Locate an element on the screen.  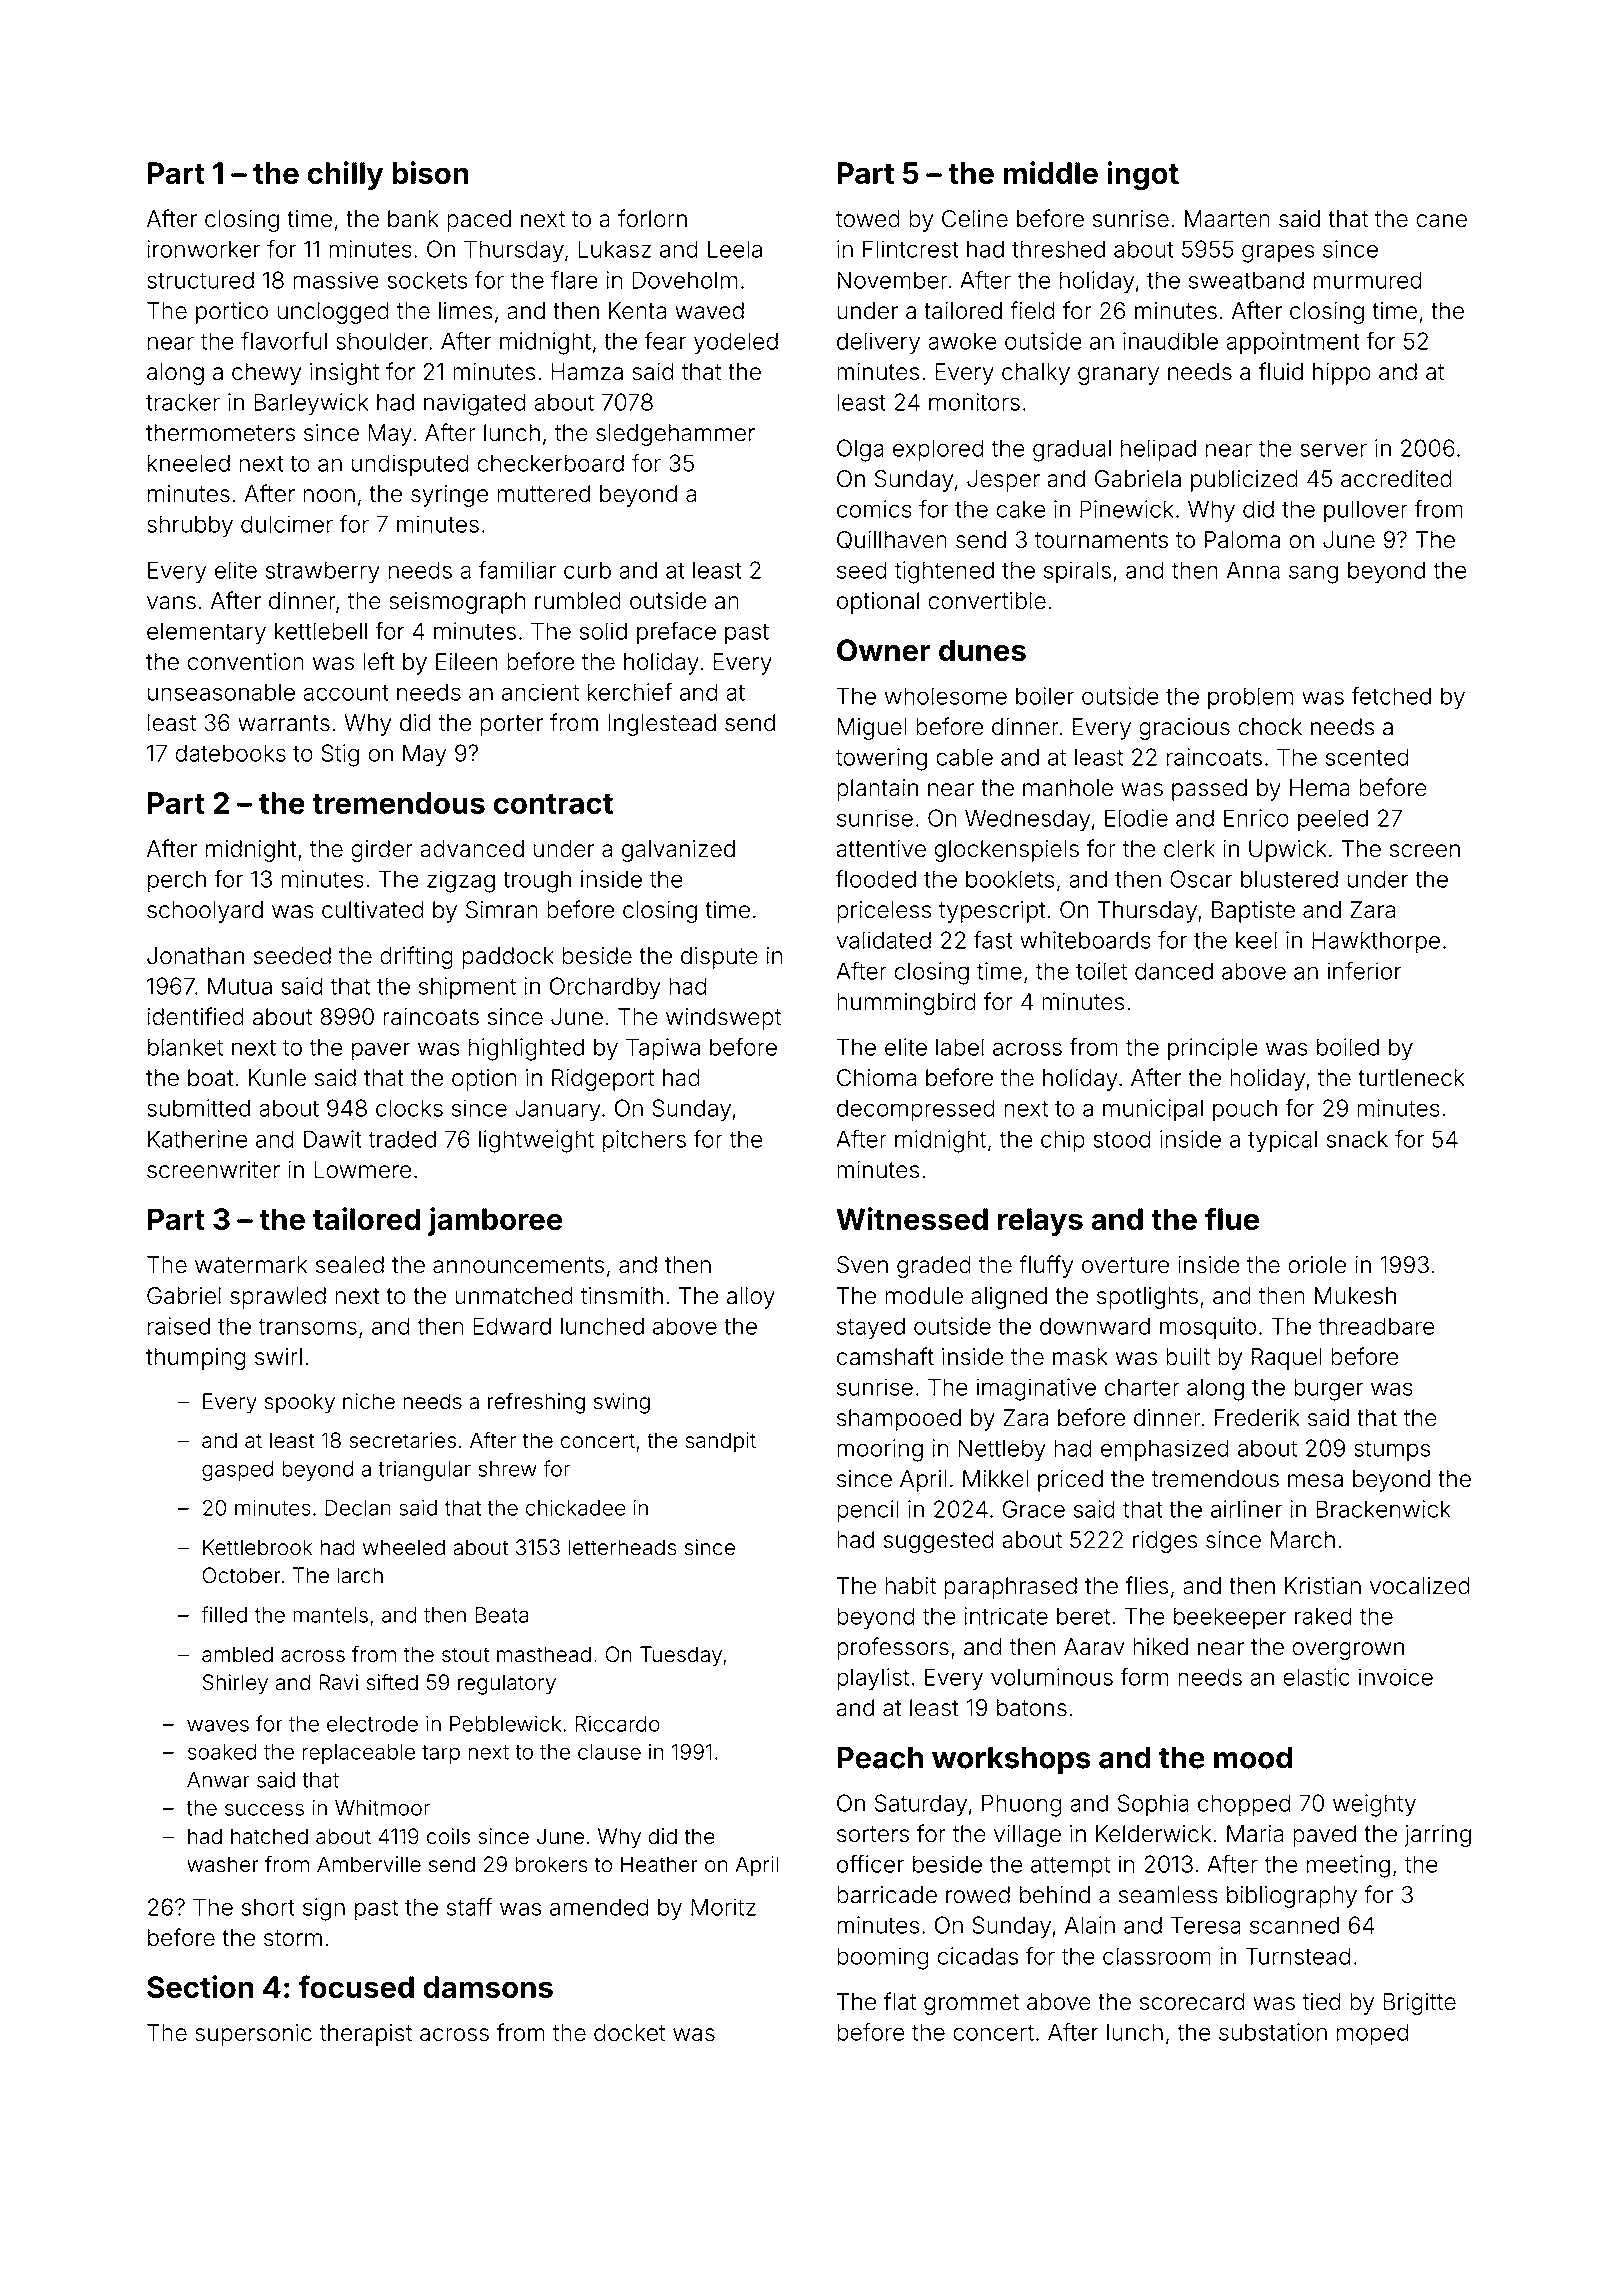
Shirley is located at coordinates (235, 1684).
